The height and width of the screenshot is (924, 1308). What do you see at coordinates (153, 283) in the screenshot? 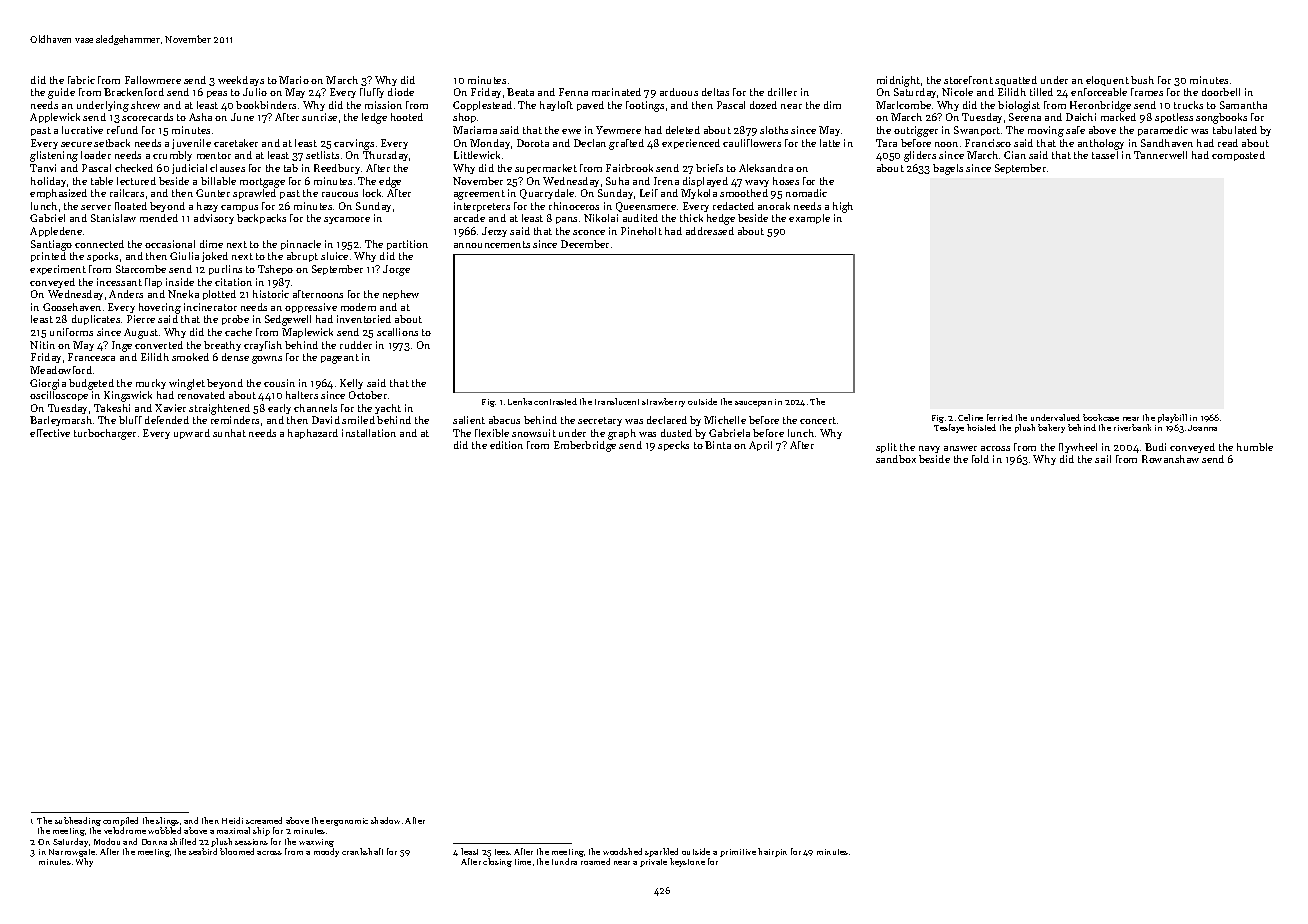
I see `flap` at bounding box center [153, 283].
